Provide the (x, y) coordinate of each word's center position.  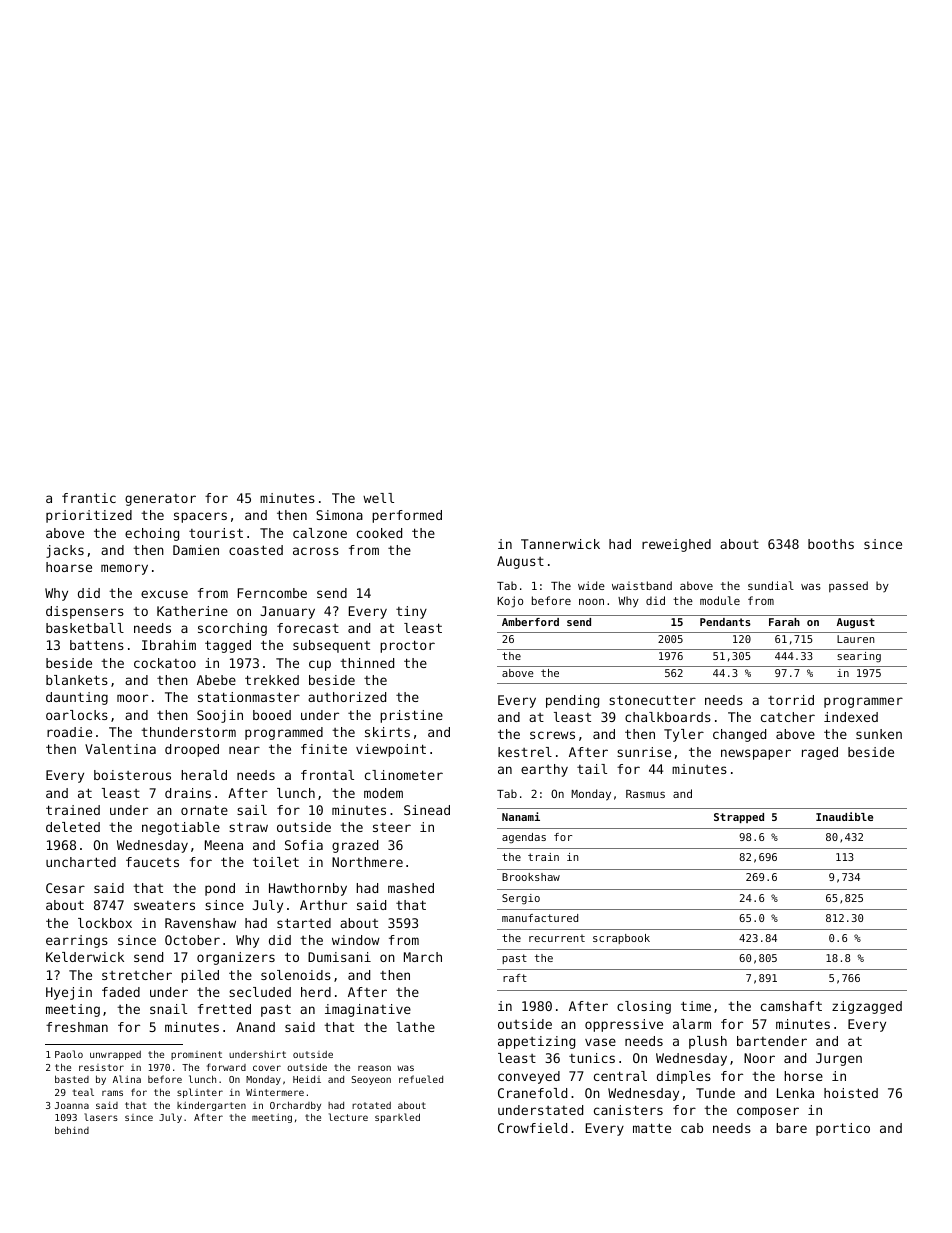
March (423, 957)
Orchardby (295, 1106)
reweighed (676, 545)
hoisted (851, 1093)
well (378, 498)
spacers (200, 517)
